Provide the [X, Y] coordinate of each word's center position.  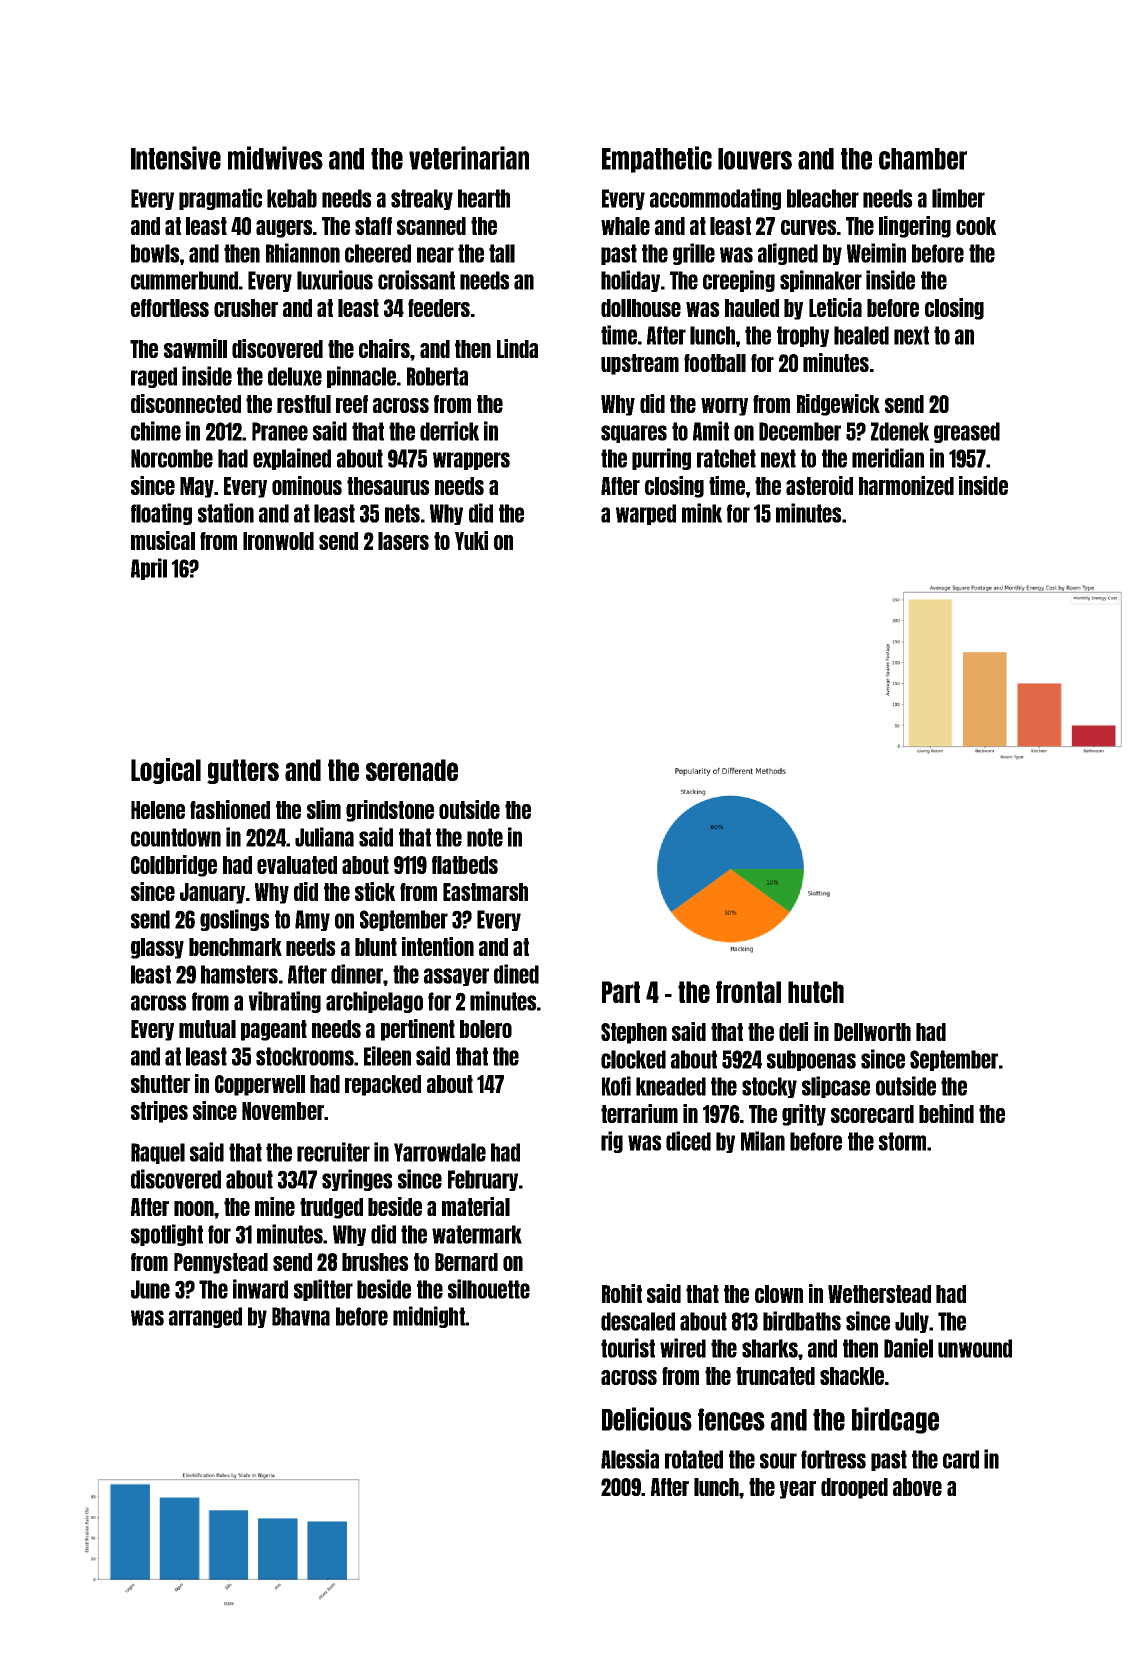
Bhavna [301, 1316]
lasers [403, 541]
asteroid [819, 485]
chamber [923, 159]
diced [688, 1141]
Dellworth [872, 1032]
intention [438, 946]
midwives [275, 158]
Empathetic [657, 159]
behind [946, 1113]
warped [646, 514]
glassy [157, 948]
